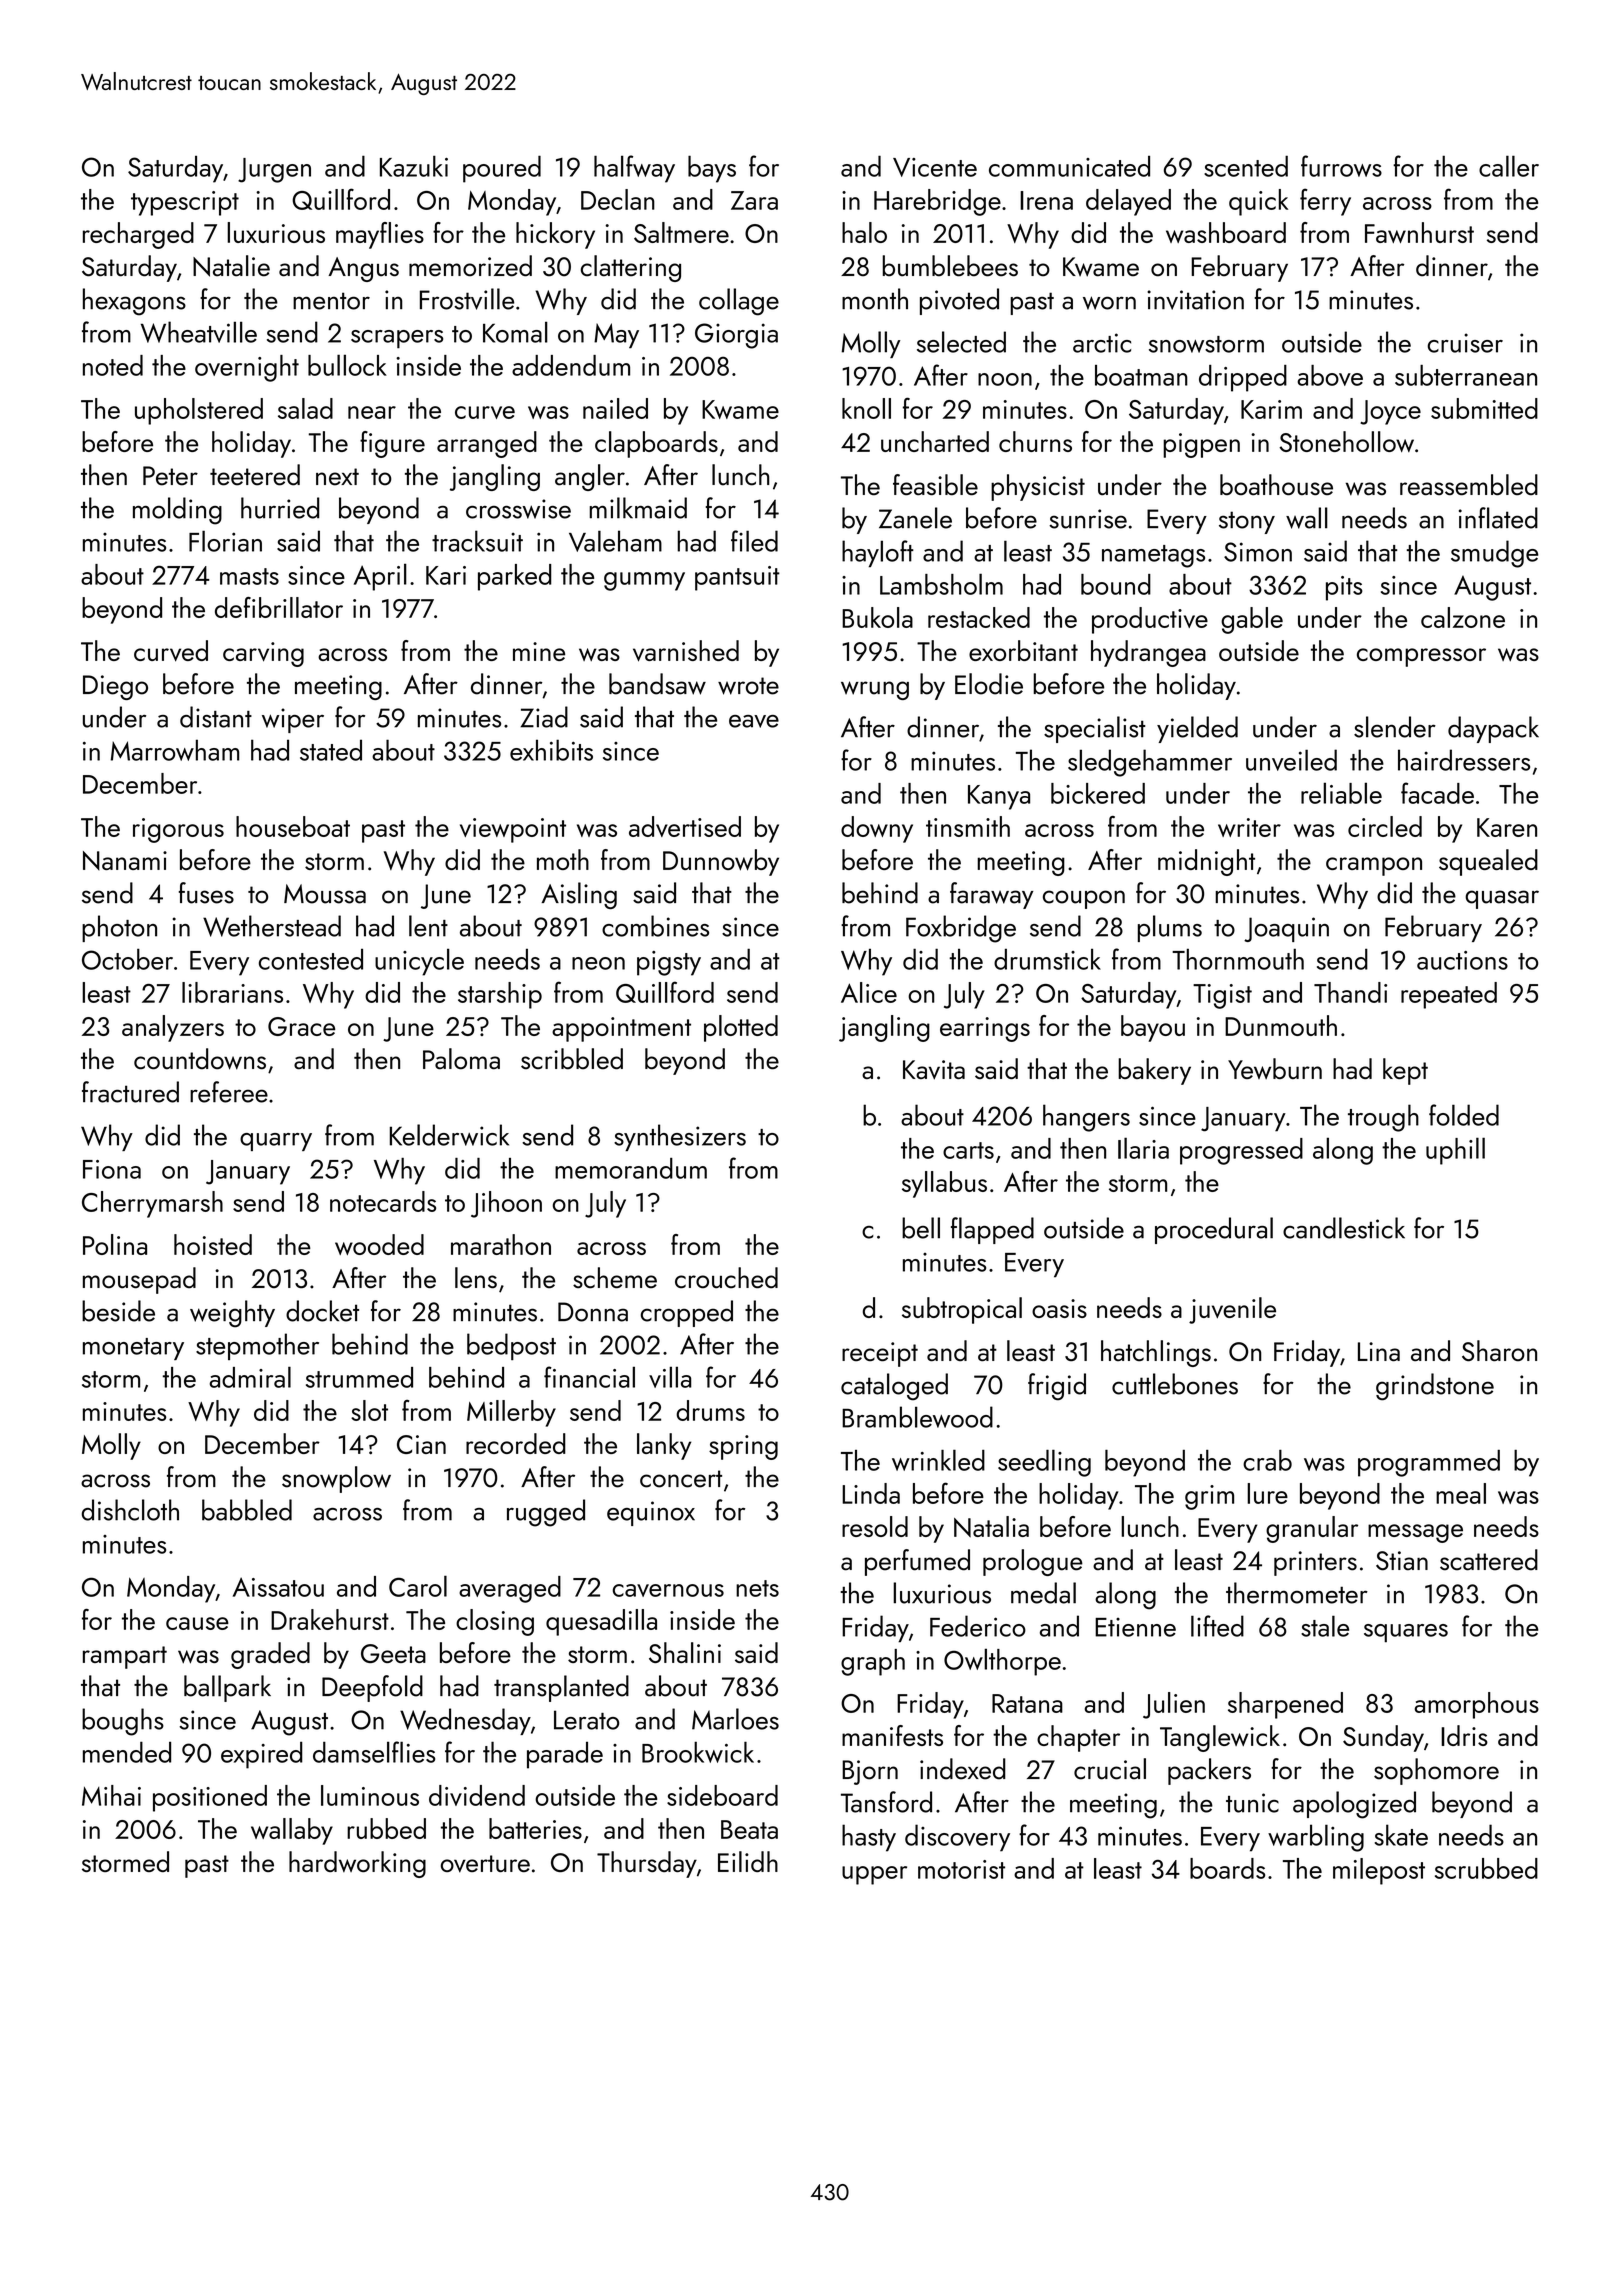 The image size is (1620, 2292). What do you see at coordinates (962, 1310) in the page?
I see `subtropical` at bounding box center [962, 1310].
